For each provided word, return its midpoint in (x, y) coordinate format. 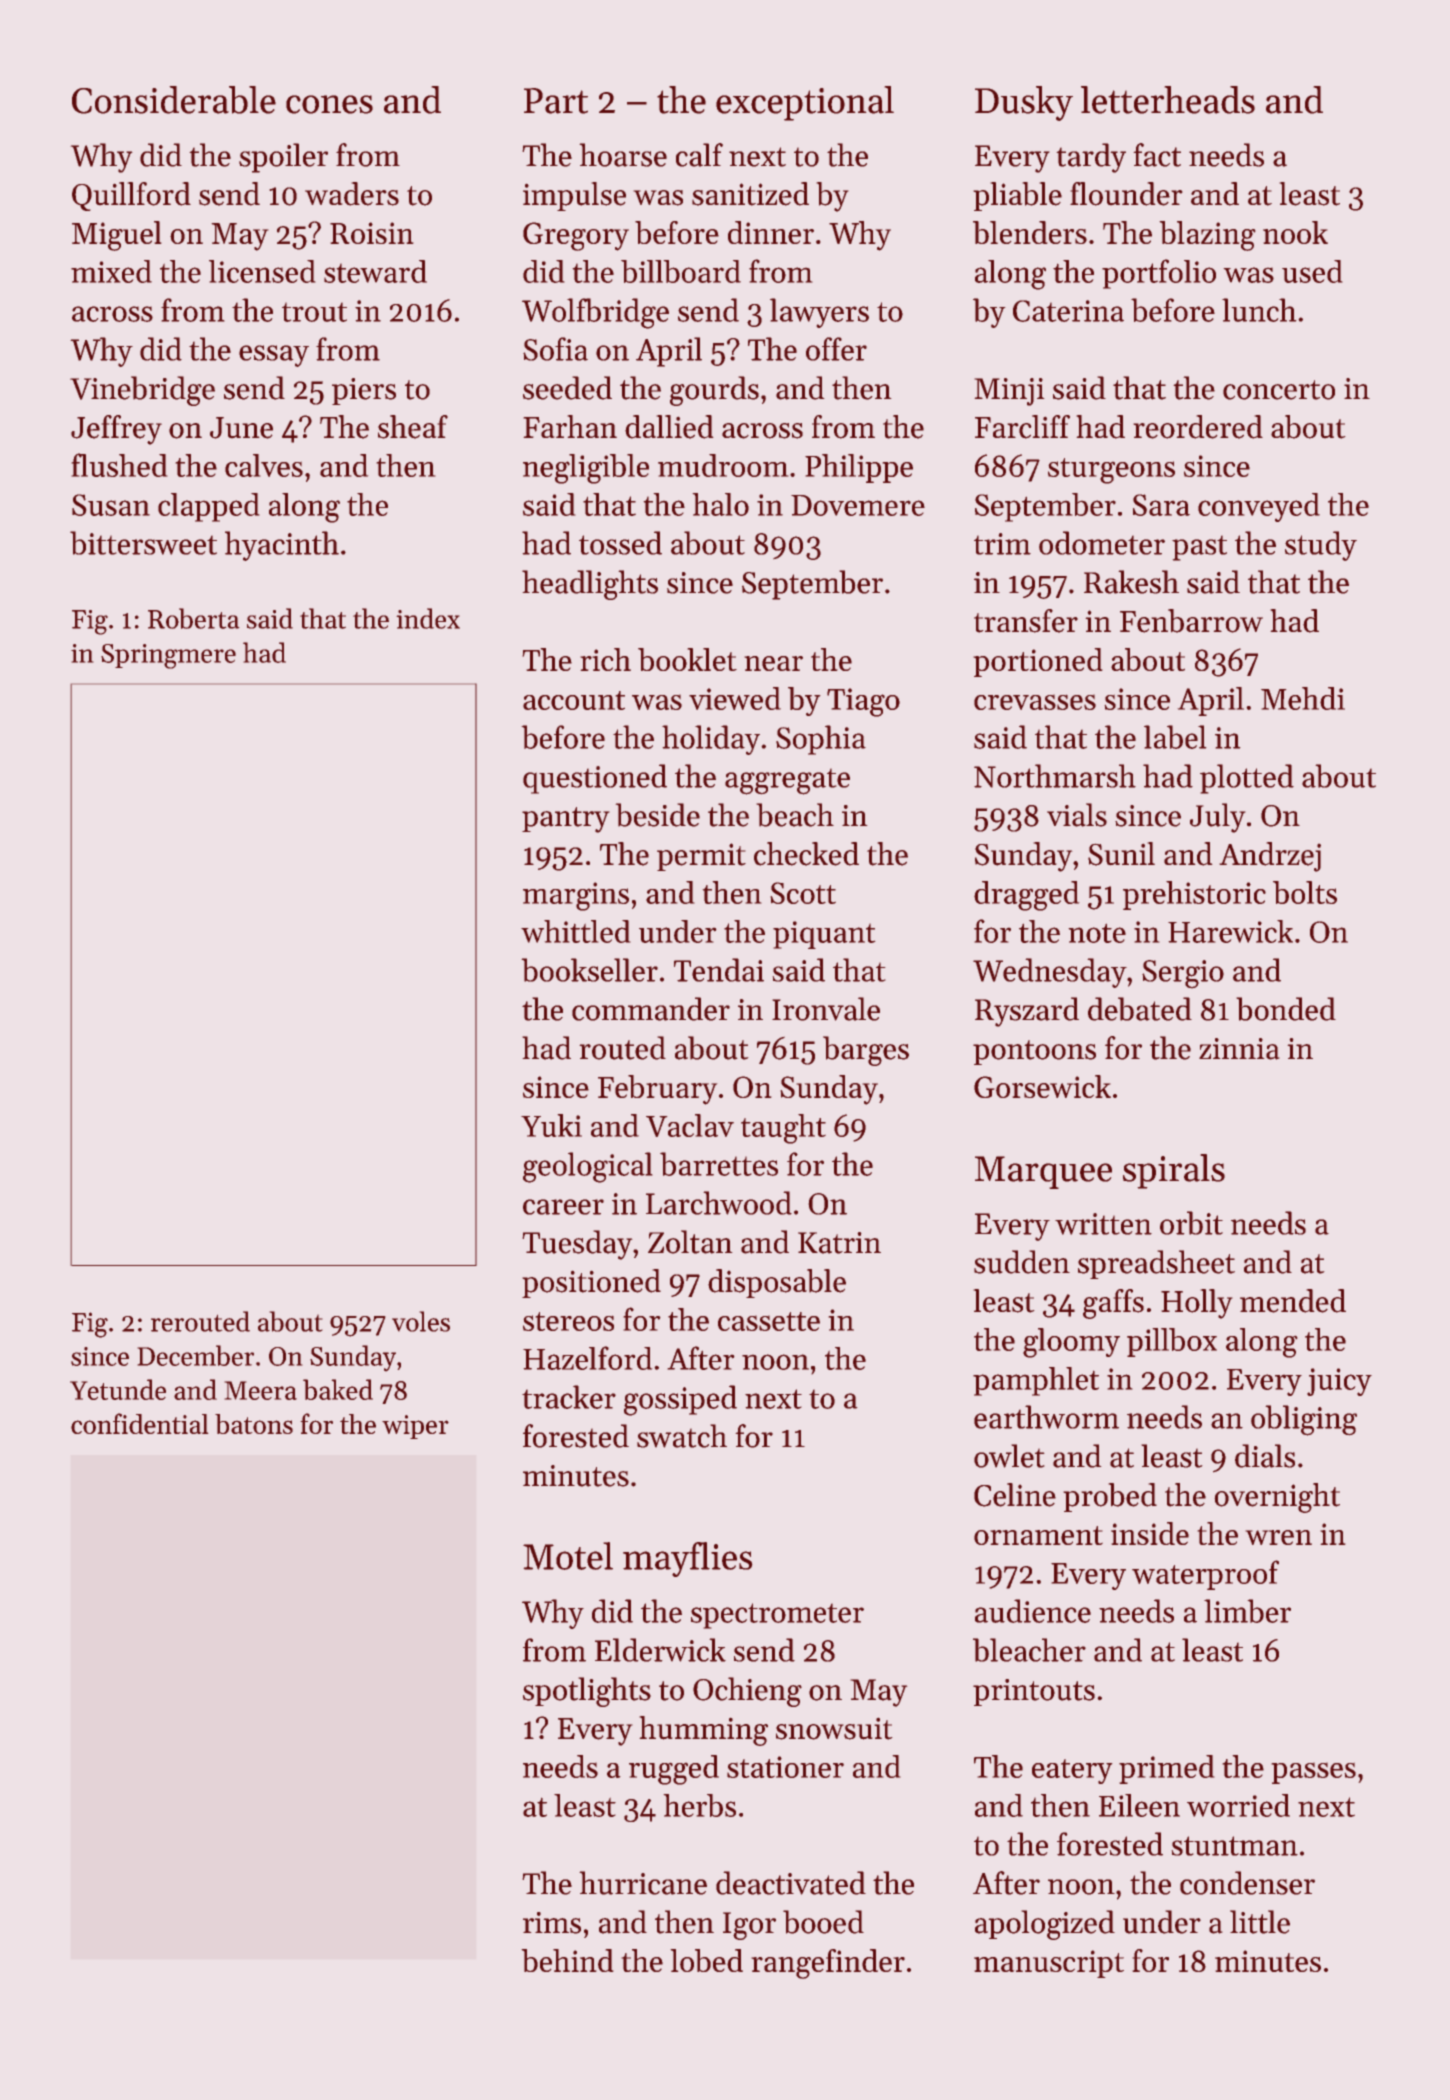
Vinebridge (142, 391)
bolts (1305, 892)
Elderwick (660, 1650)
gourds (714, 391)
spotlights (587, 1692)
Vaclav (690, 1125)
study (1321, 546)
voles (421, 1321)
